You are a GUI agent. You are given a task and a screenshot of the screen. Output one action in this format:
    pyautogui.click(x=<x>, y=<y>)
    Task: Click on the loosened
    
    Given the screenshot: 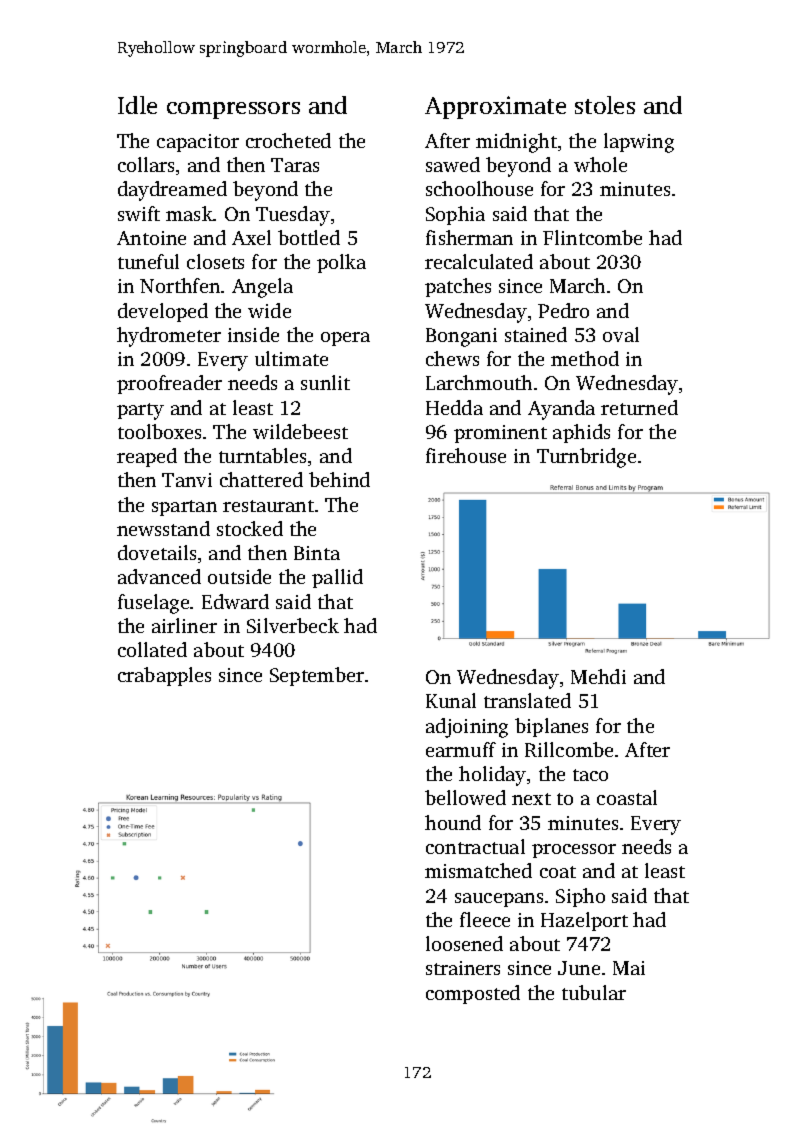 What is the action you would take?
    pyautogui.click(x=464, y=943)
